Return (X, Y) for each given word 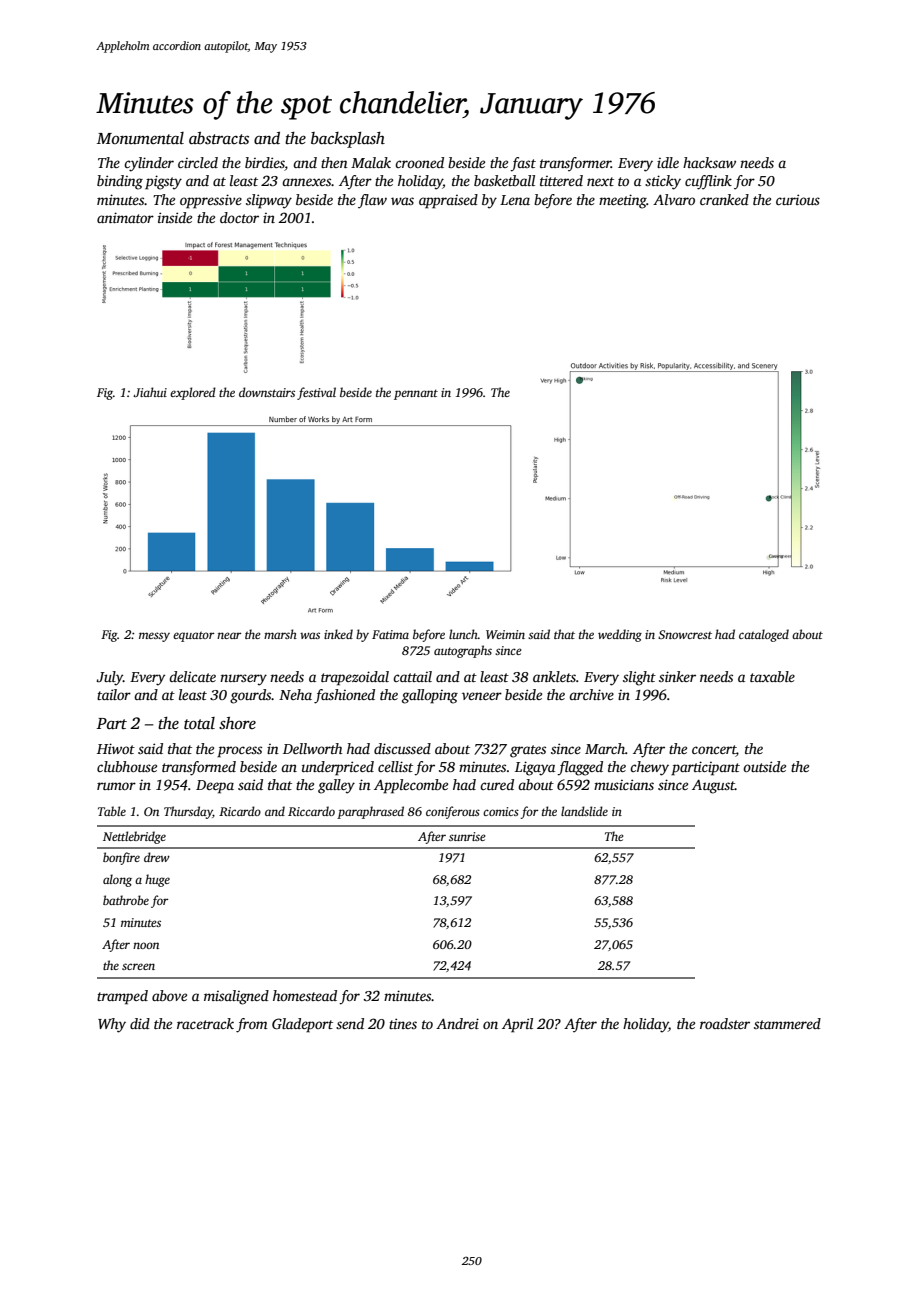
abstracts (219, 138)
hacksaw (709, 162)
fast (523, 164)
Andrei (457, 1023)
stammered (787, 1023)
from (251, 1025)
